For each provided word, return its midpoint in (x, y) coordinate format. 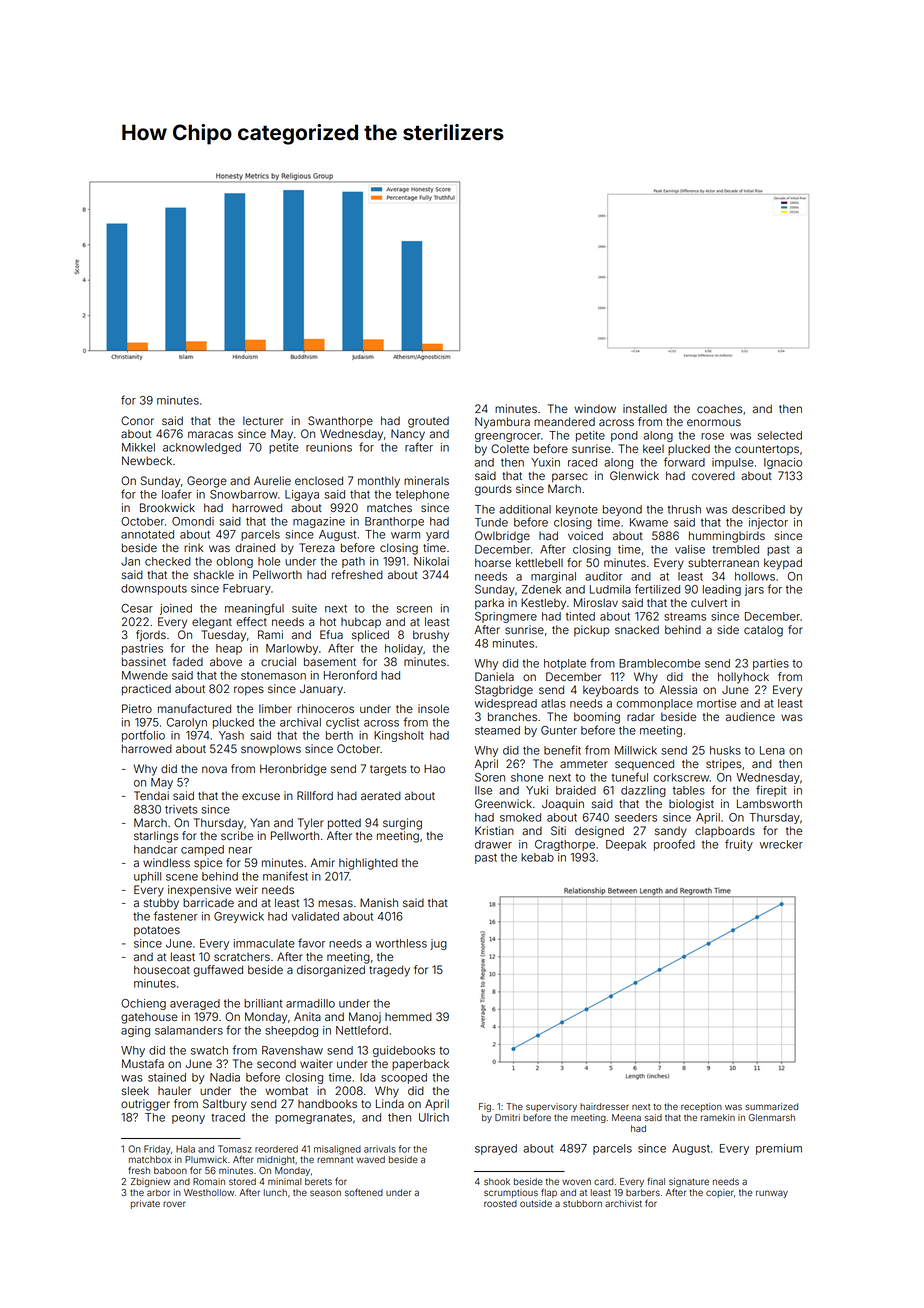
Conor (137, 420)
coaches (720, 408)
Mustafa (143, 1063)
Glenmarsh (772, 1117)
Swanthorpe (340, 422)
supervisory (551, 1107)
